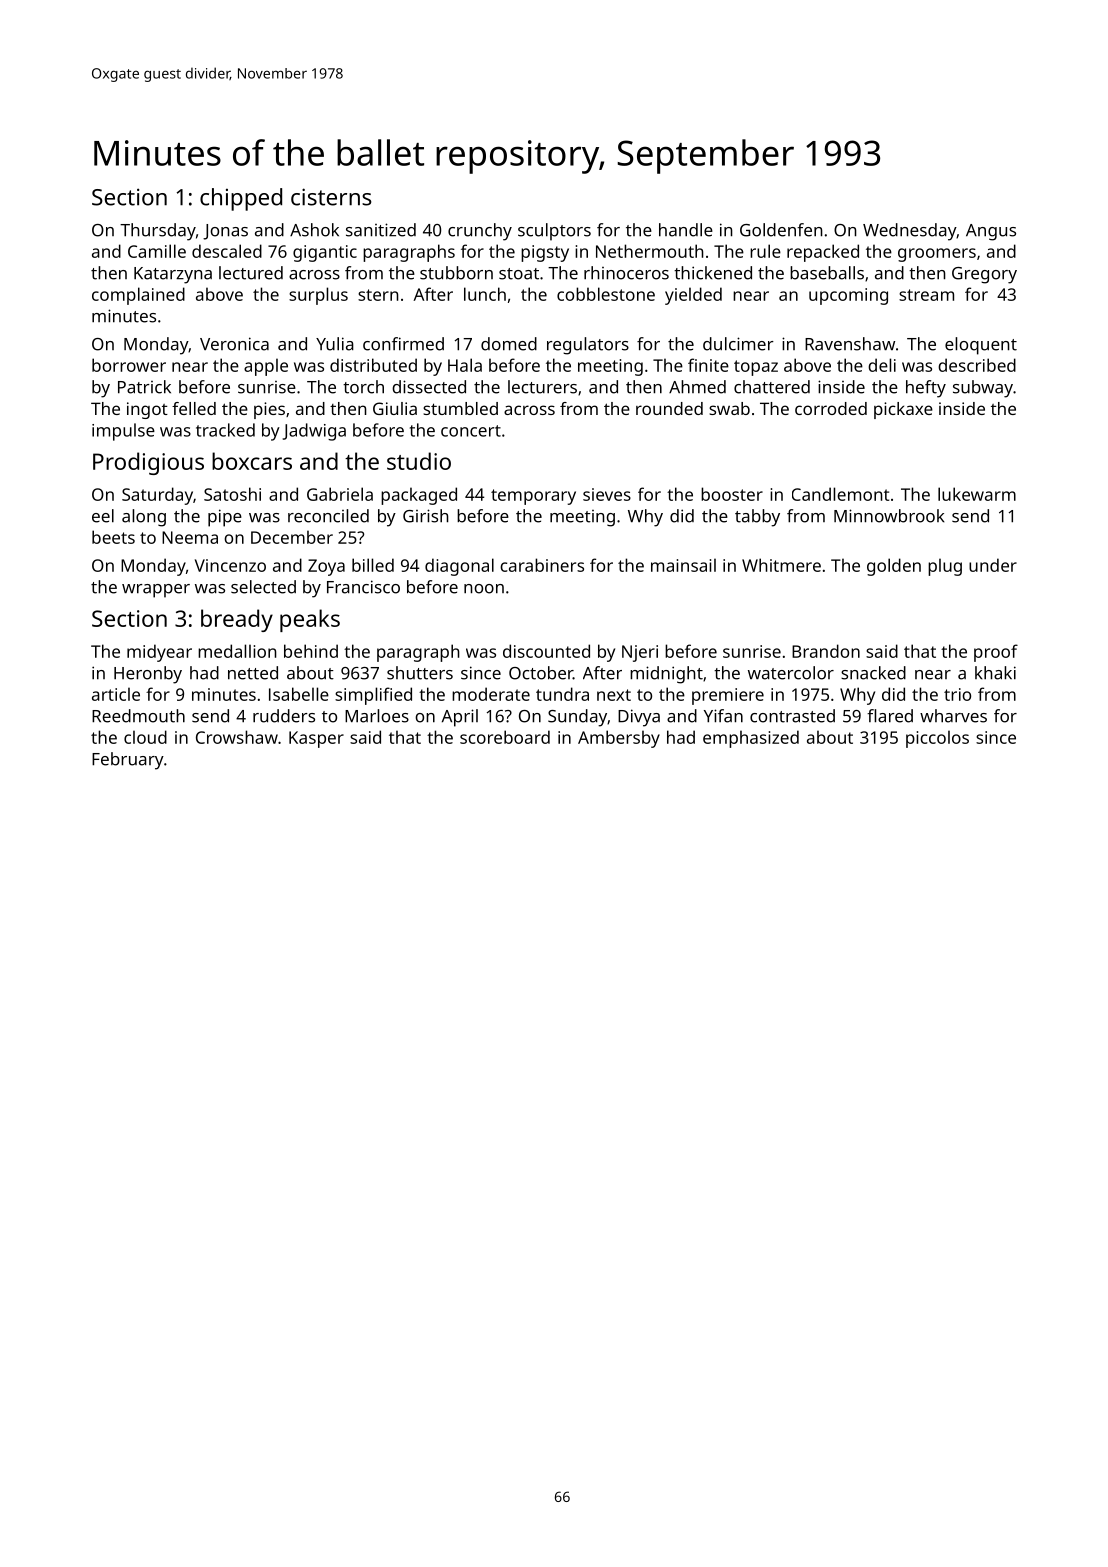  What do you see at coordinates (991, 232) in the page?
I see `Angus` at bounding box center [991, 232].
